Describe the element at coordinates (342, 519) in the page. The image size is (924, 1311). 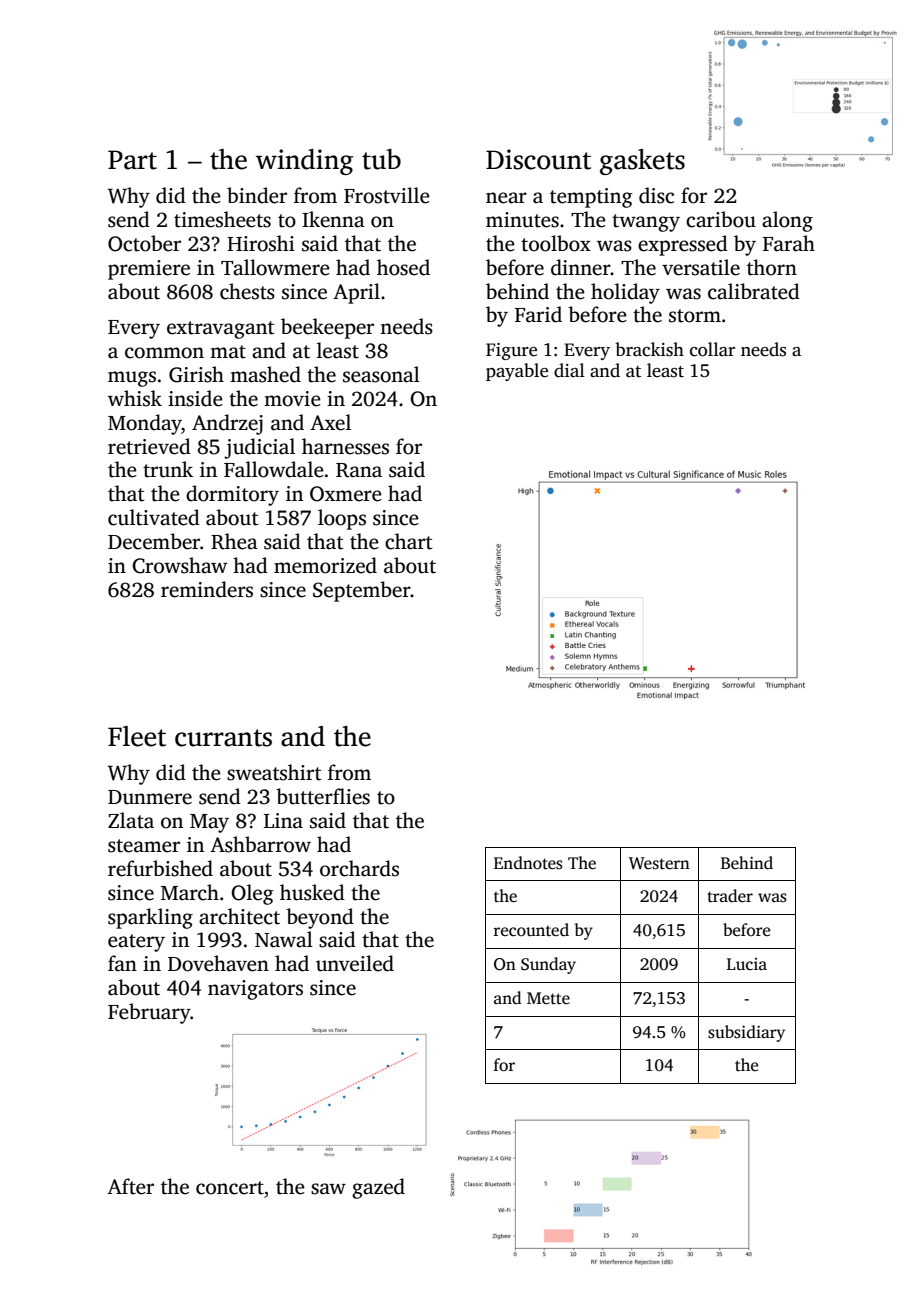
I see `loops` at that location.
